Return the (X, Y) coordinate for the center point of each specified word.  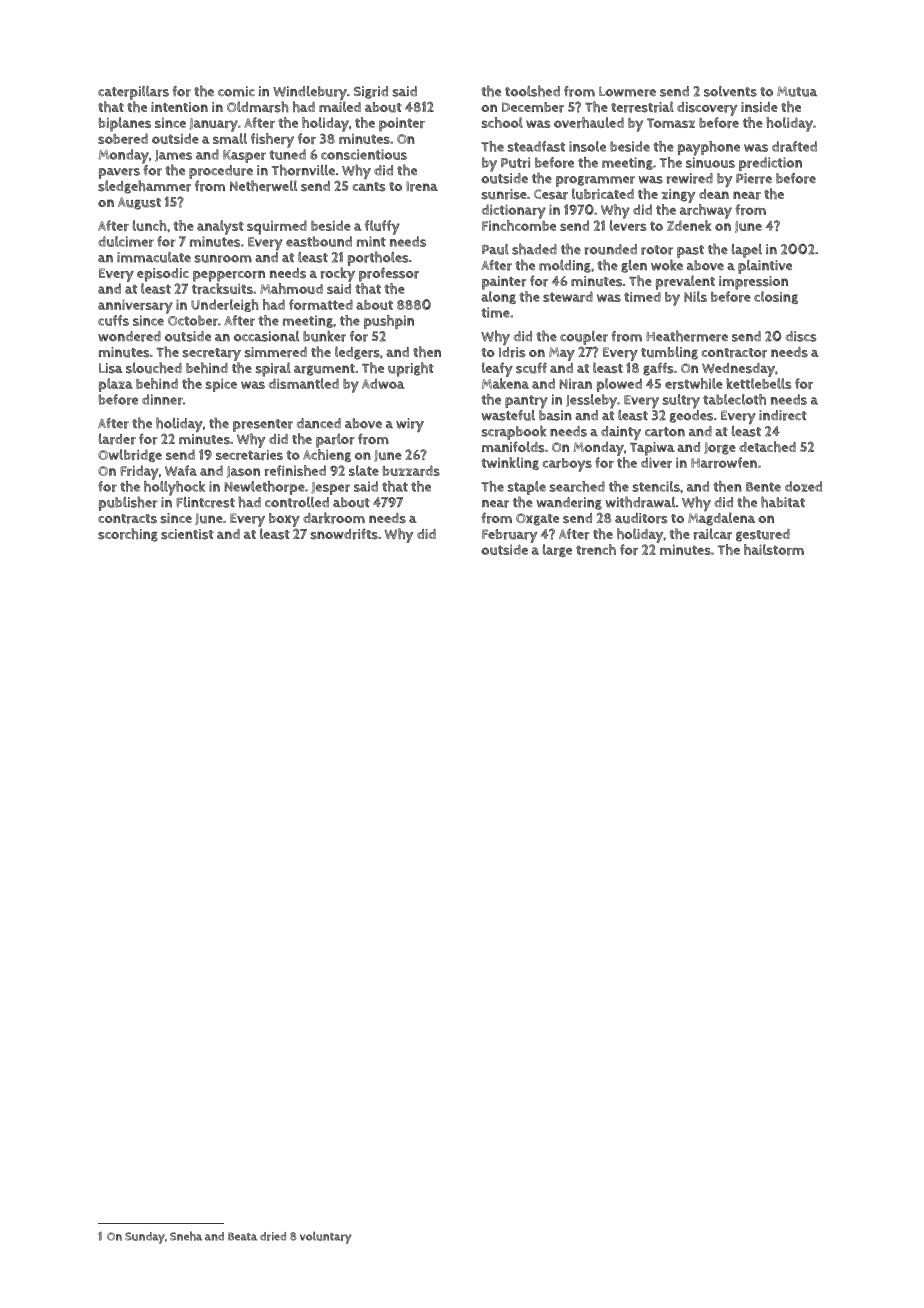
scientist (187, 534)
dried (273, 1236)
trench (596, 549)
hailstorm (774, 549)
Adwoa (383, 383)
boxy (284, 520)
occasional (266, 336)
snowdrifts (344, 534)
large (557, 550)
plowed (619, 385)
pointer (402, 125)
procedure (221, 172)
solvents (730, 91)
